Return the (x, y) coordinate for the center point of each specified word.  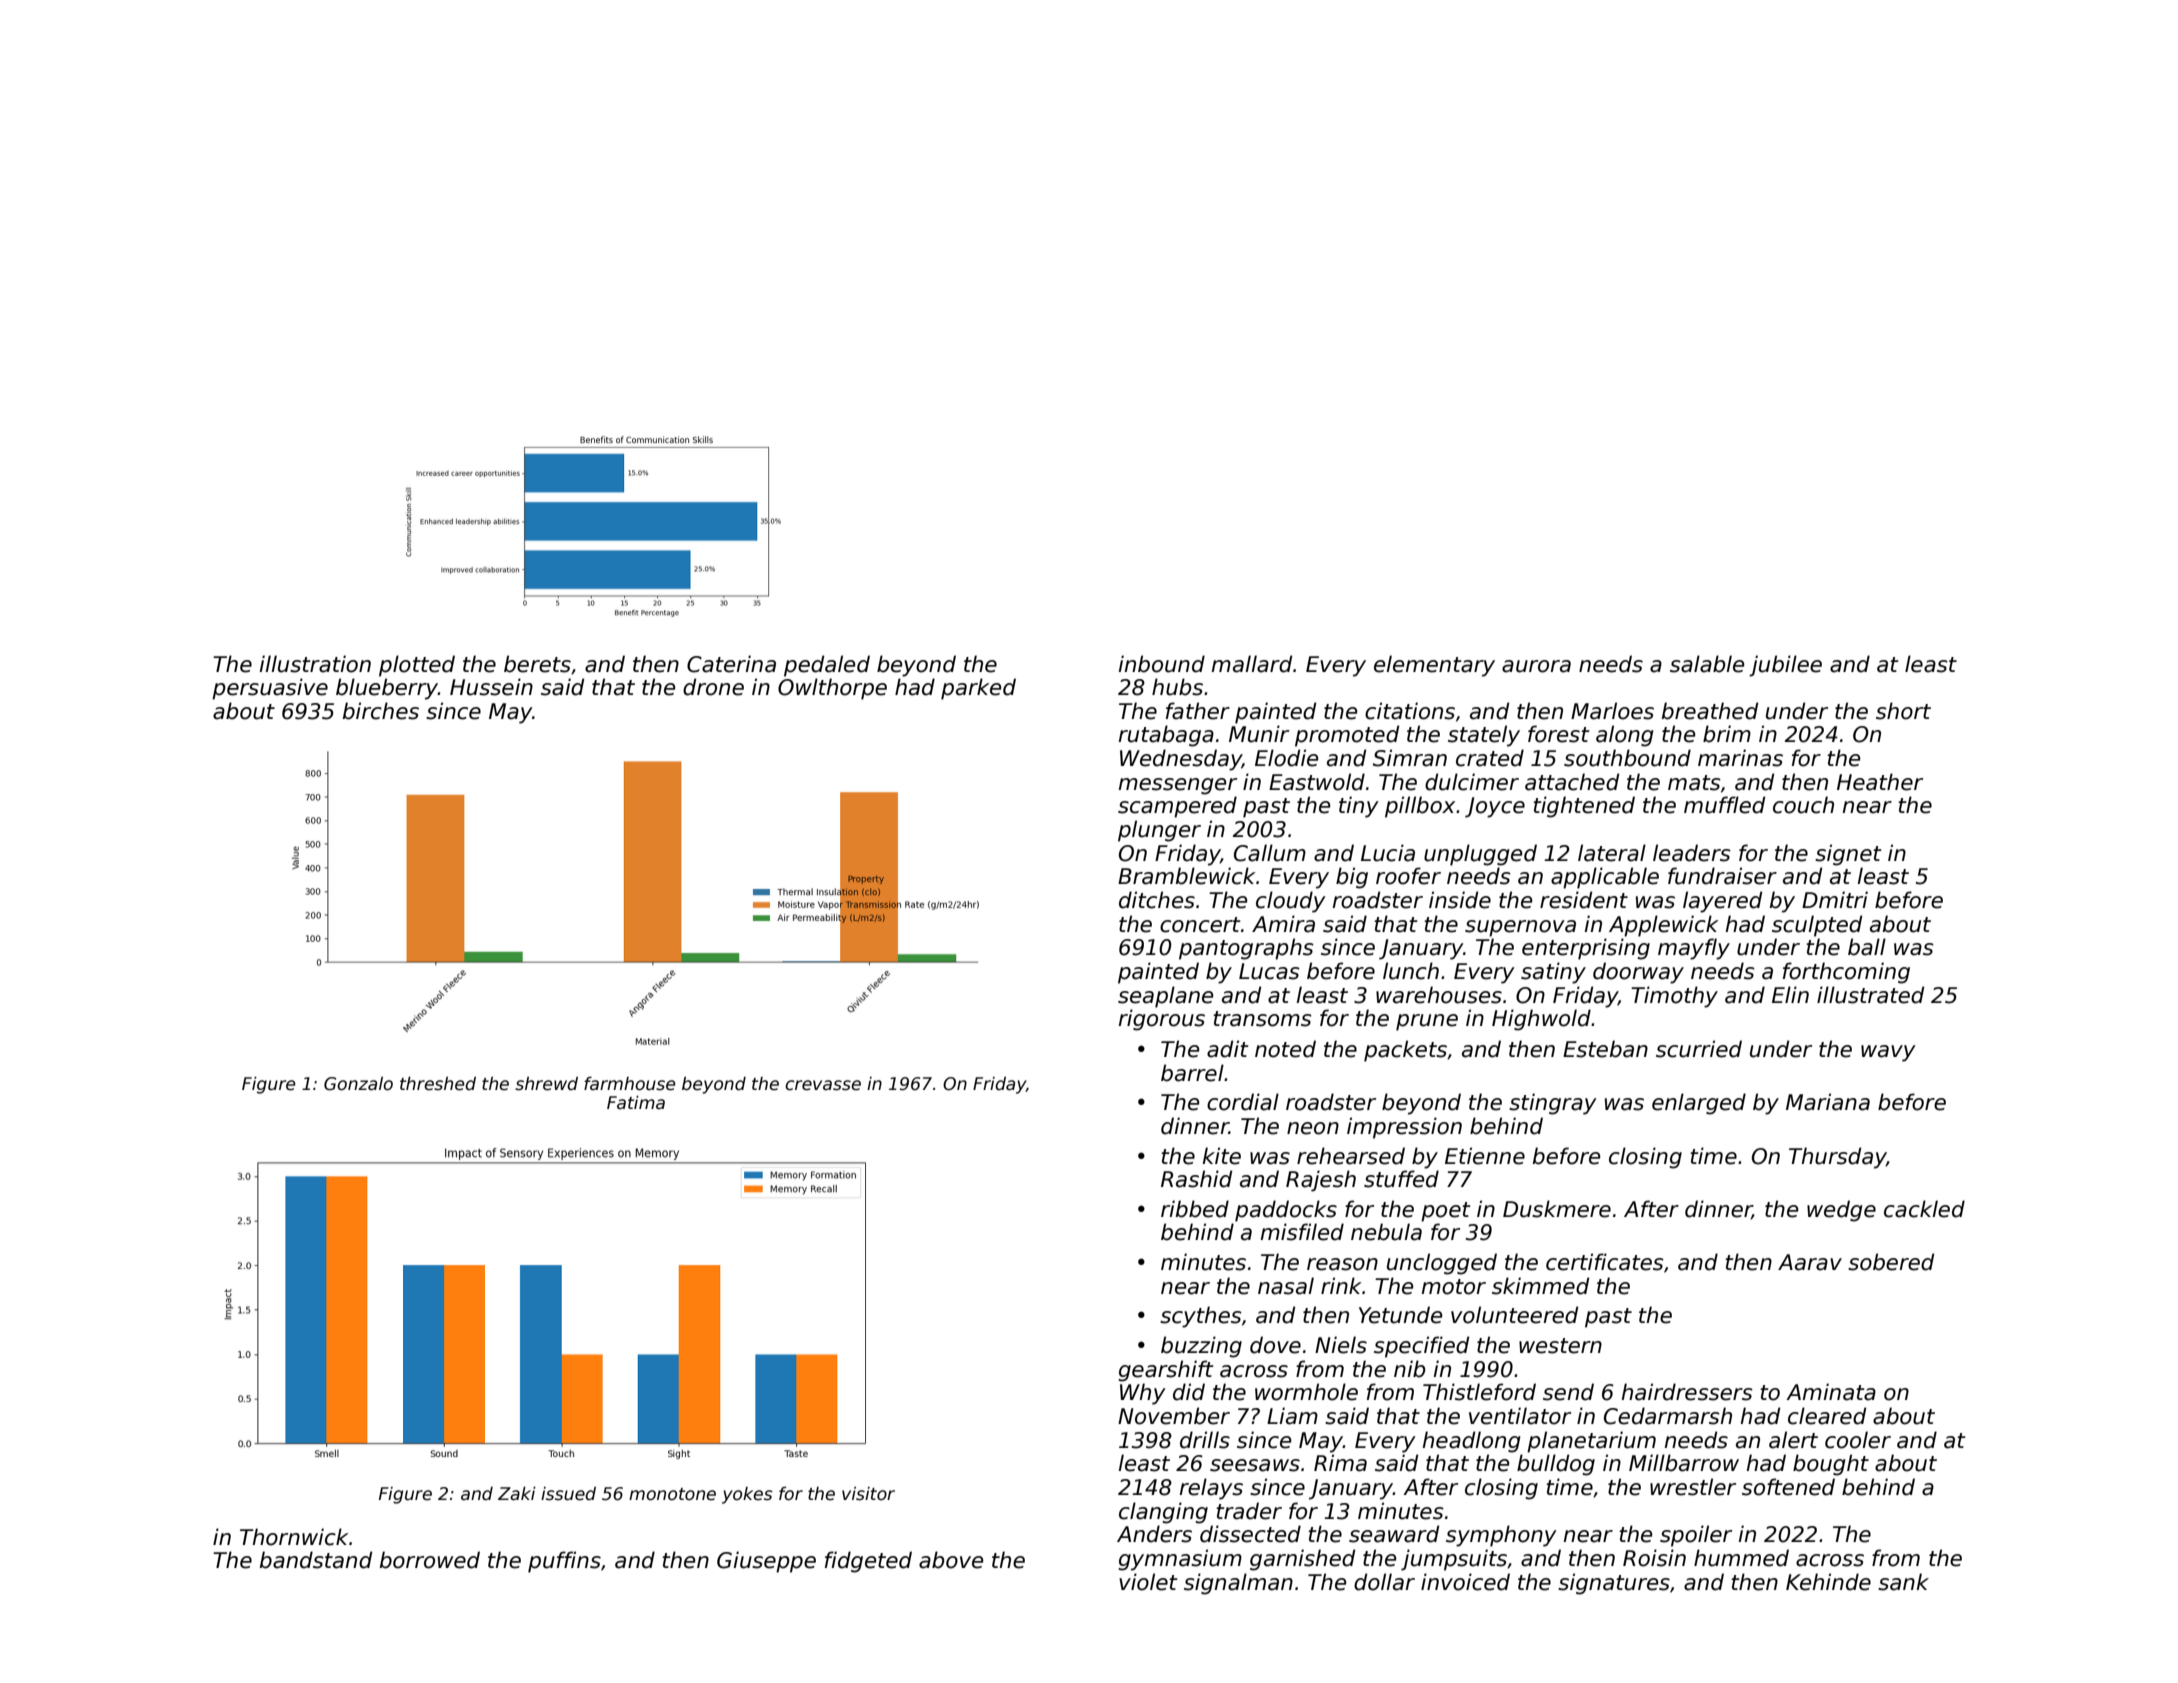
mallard (1251, 664)
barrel (1192, 1073)
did (1189, 1392)
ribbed (1195, 1209)
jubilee (1785, 666)
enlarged (1699, 1104)
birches (381, 711)
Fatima (636, 1103)
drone (713, 687)
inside (1460, 900)
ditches (1157, 900)
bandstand (316, 1560)
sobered (1891, 1262)
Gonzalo (358, 1084)
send (1568, 1392)
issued (568, 1494)
